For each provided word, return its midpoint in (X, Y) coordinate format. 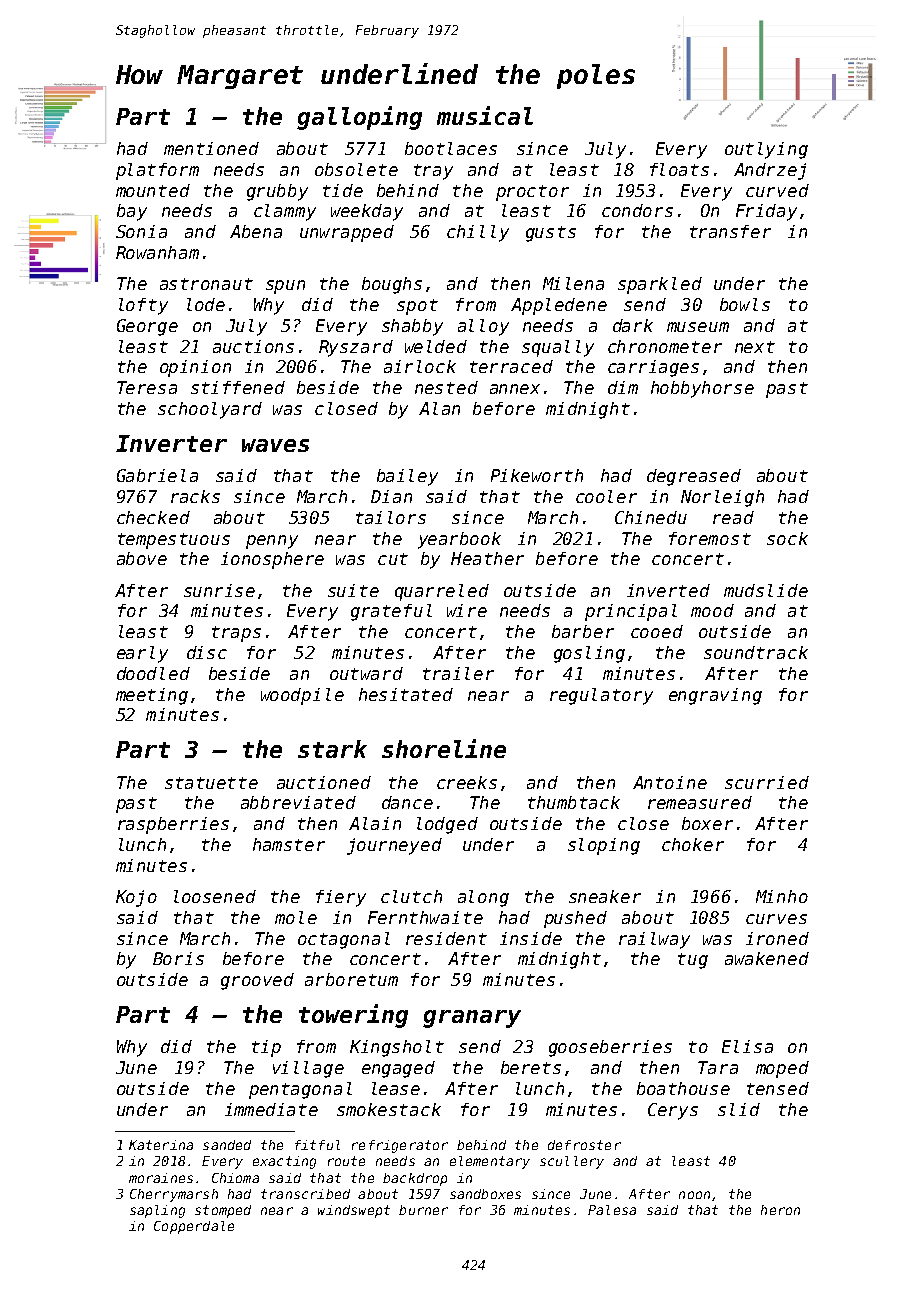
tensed (778, 1088)
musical (485, 115)
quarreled (442, 592)
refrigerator (400, 1146)
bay (132, 212)
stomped (223, 1211)
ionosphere (272, 560)
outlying (766, 150)
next (755, 347)
